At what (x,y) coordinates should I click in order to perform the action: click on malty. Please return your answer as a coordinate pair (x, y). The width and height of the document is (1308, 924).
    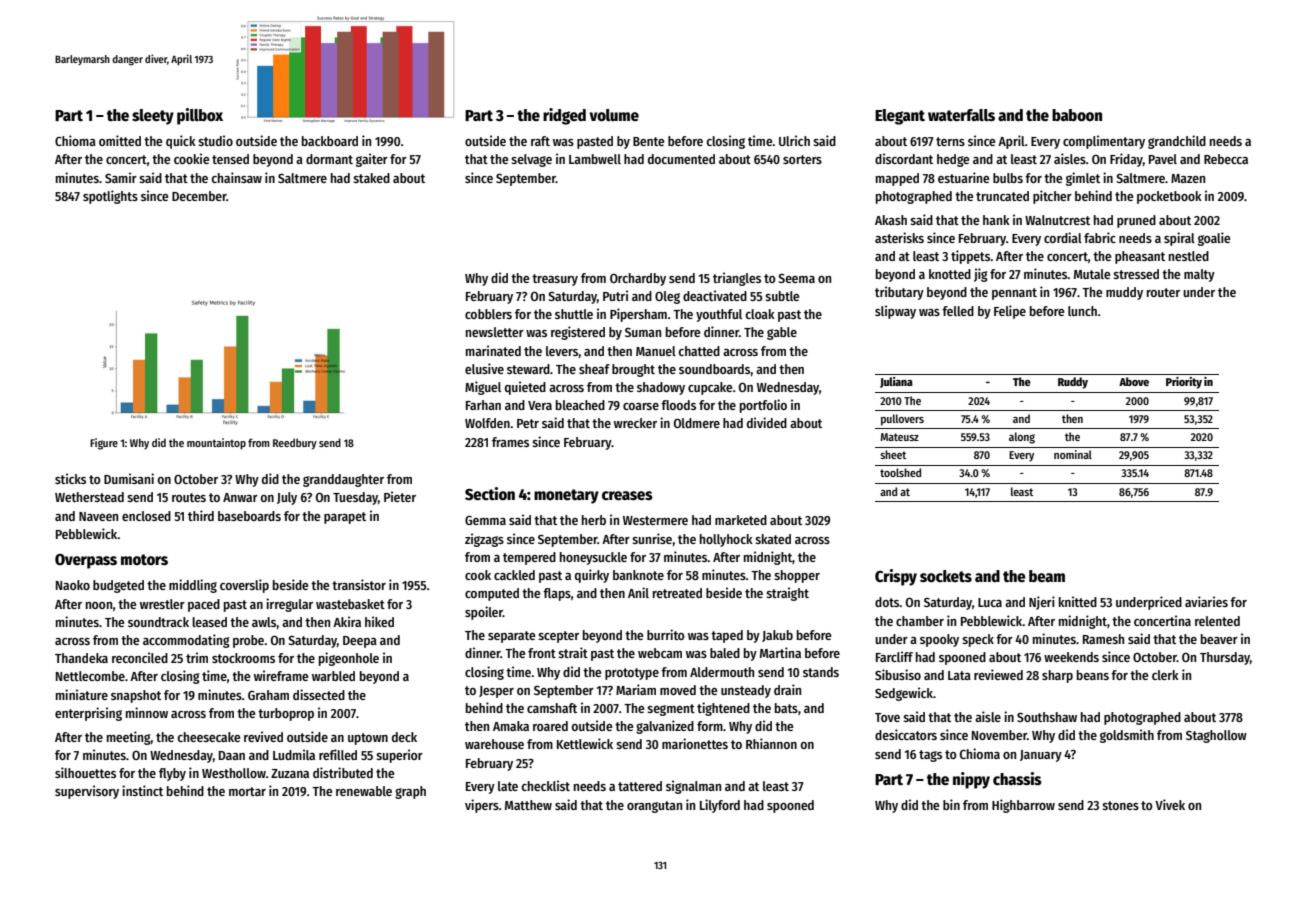
    Looking at the image, I should click on (1199, 275).
